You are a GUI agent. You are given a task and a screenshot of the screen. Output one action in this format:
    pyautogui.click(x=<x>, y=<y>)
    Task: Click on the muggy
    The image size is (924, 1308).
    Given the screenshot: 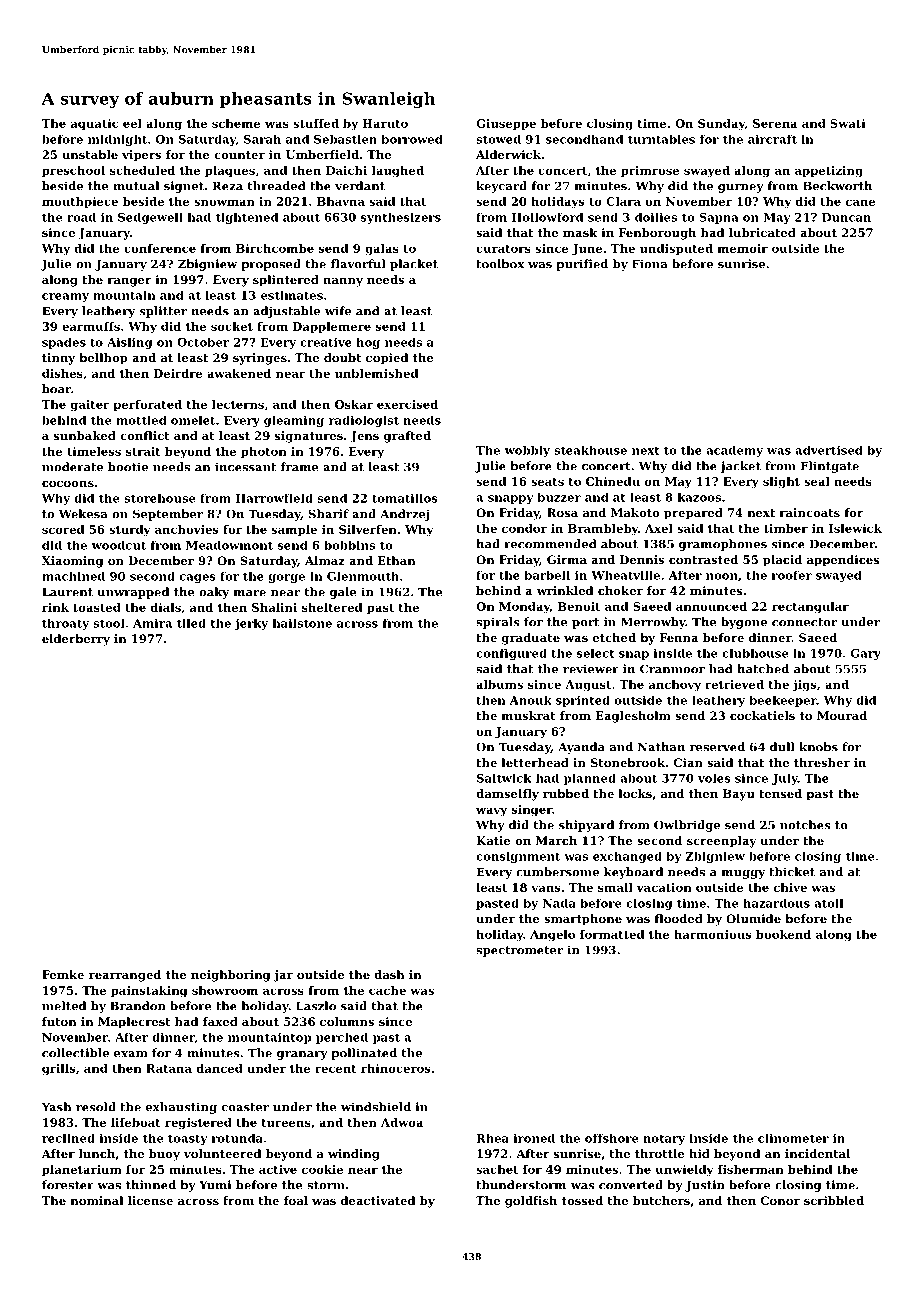 What is the action you would take?
    pyautogui.click(x=743, y=874)
